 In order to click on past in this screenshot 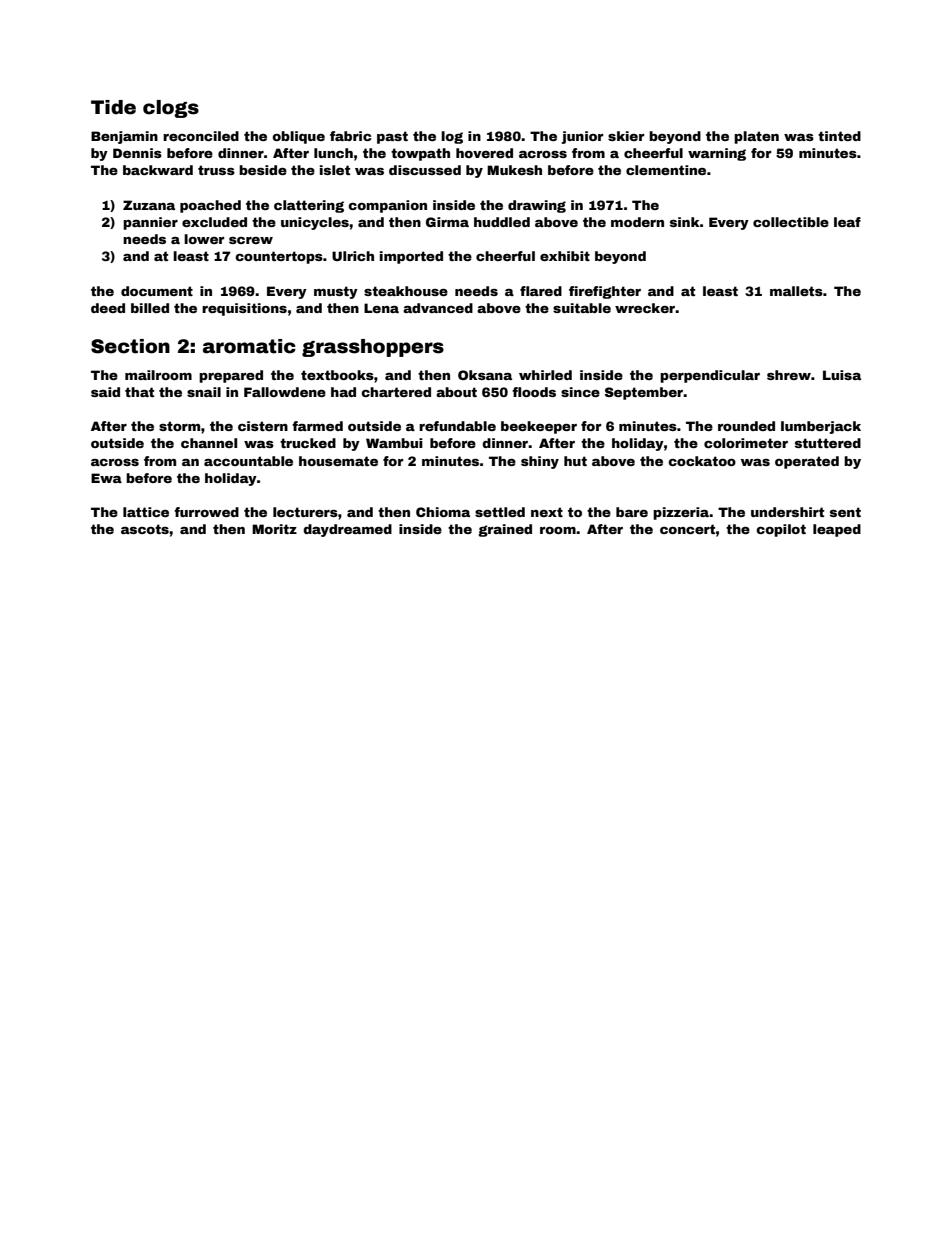, I will do `click(392, 137)`.
